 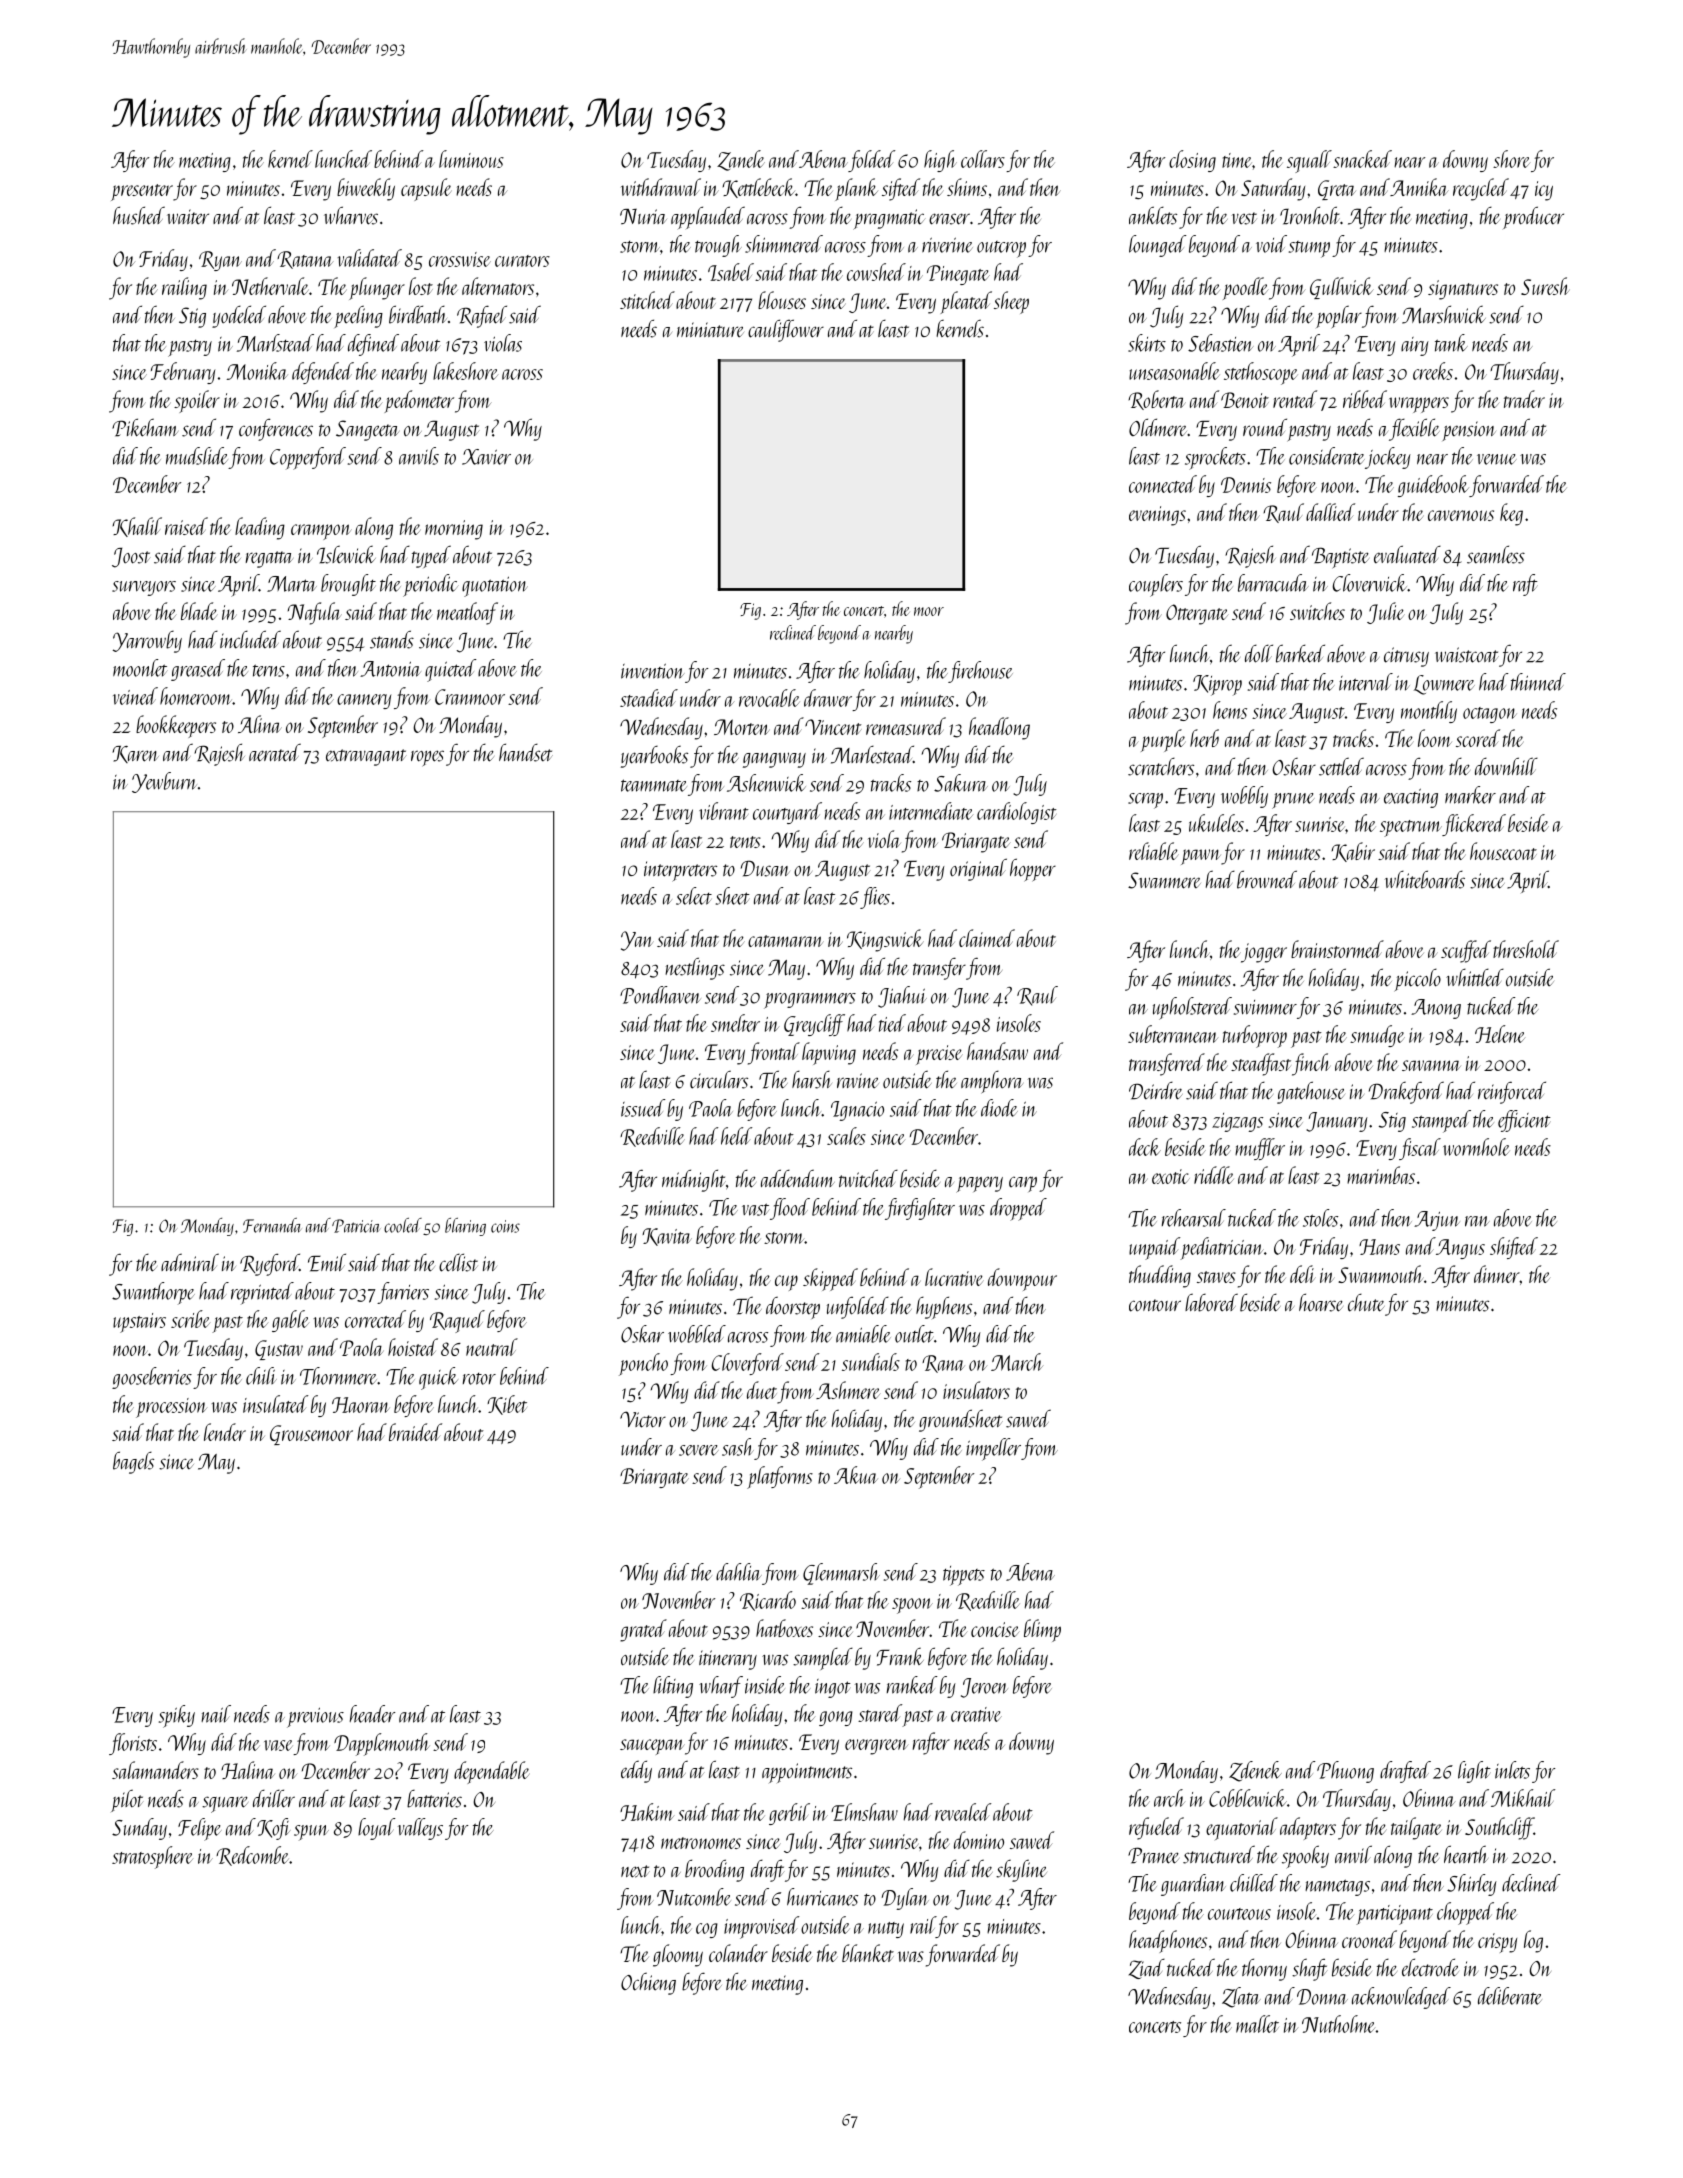 What do you see at coordinates (186, 526) in the screenshot?
I see `raised` at bounding box center [186, 526].
